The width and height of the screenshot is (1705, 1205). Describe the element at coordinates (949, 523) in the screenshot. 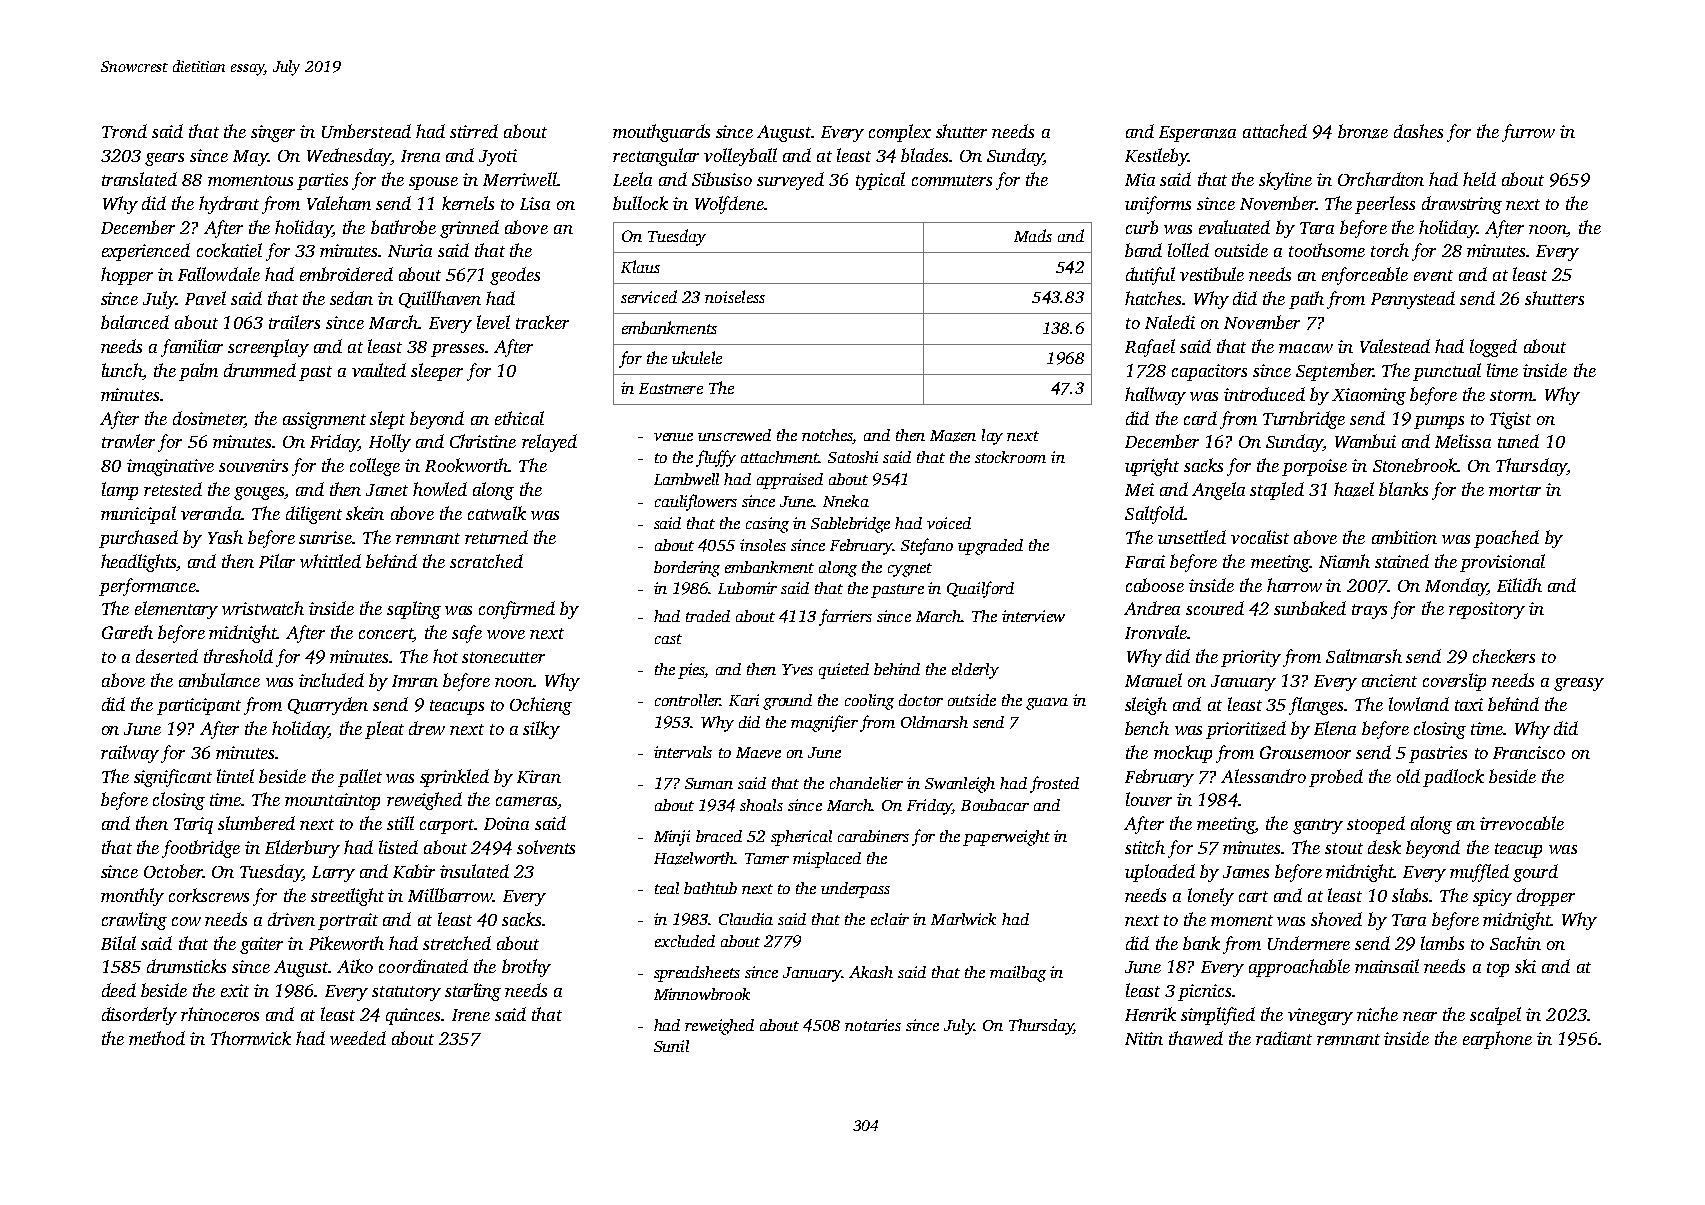

I see `voiced` at that location.
